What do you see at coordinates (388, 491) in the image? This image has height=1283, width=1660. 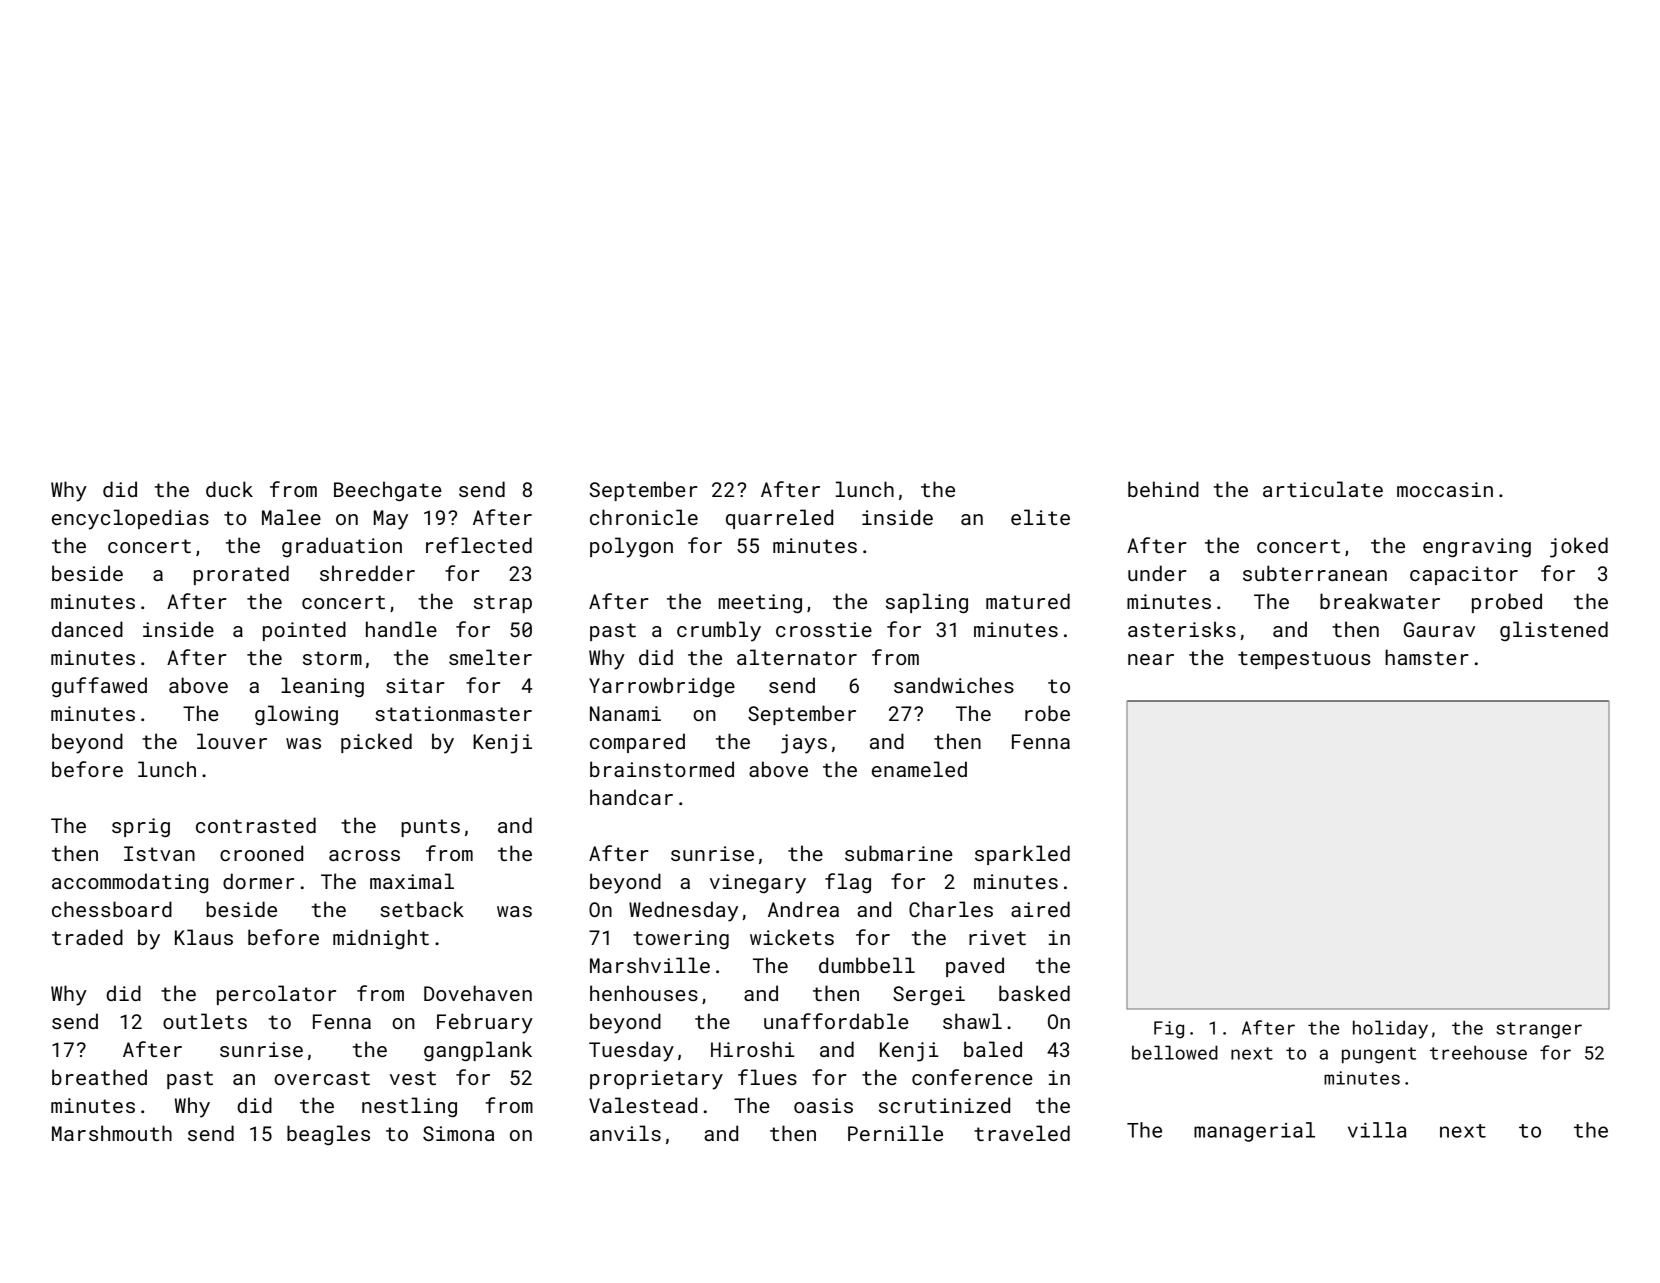 I see `Beechgate` at bounding box center [388, 491].
